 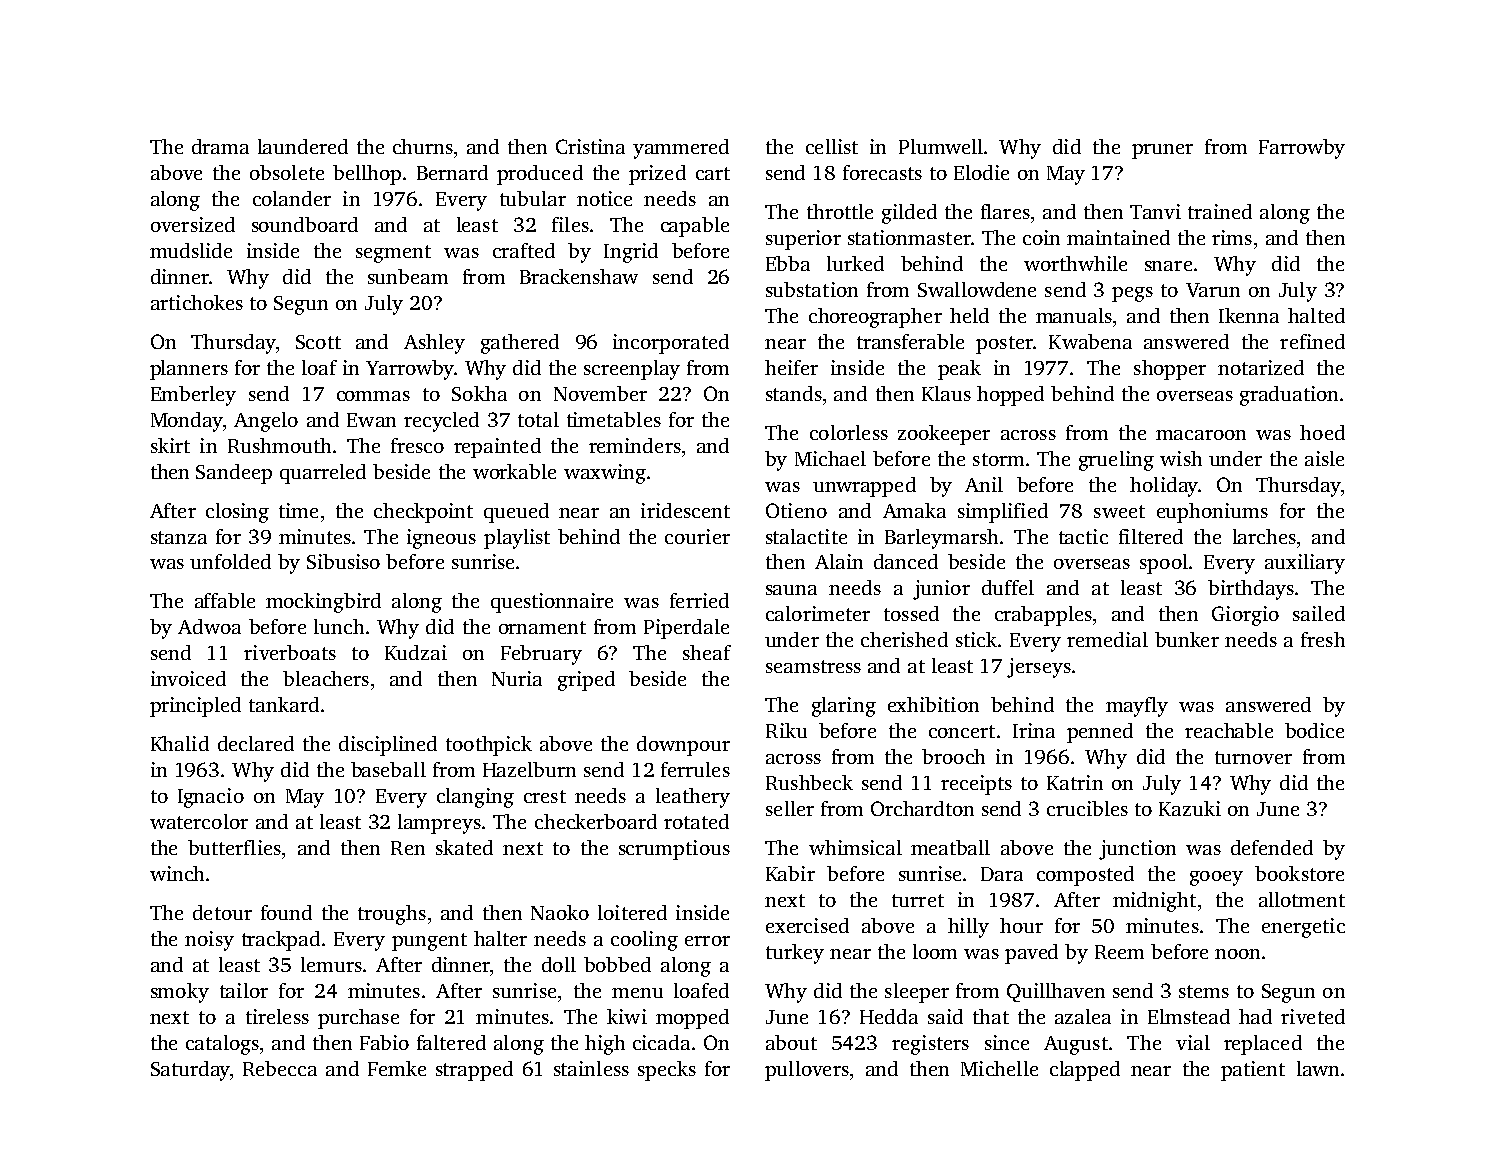 What do you see at coordinates (1075, 782) in the screenshot?
I see `Katrin` at bounding box center [1075, 782].
